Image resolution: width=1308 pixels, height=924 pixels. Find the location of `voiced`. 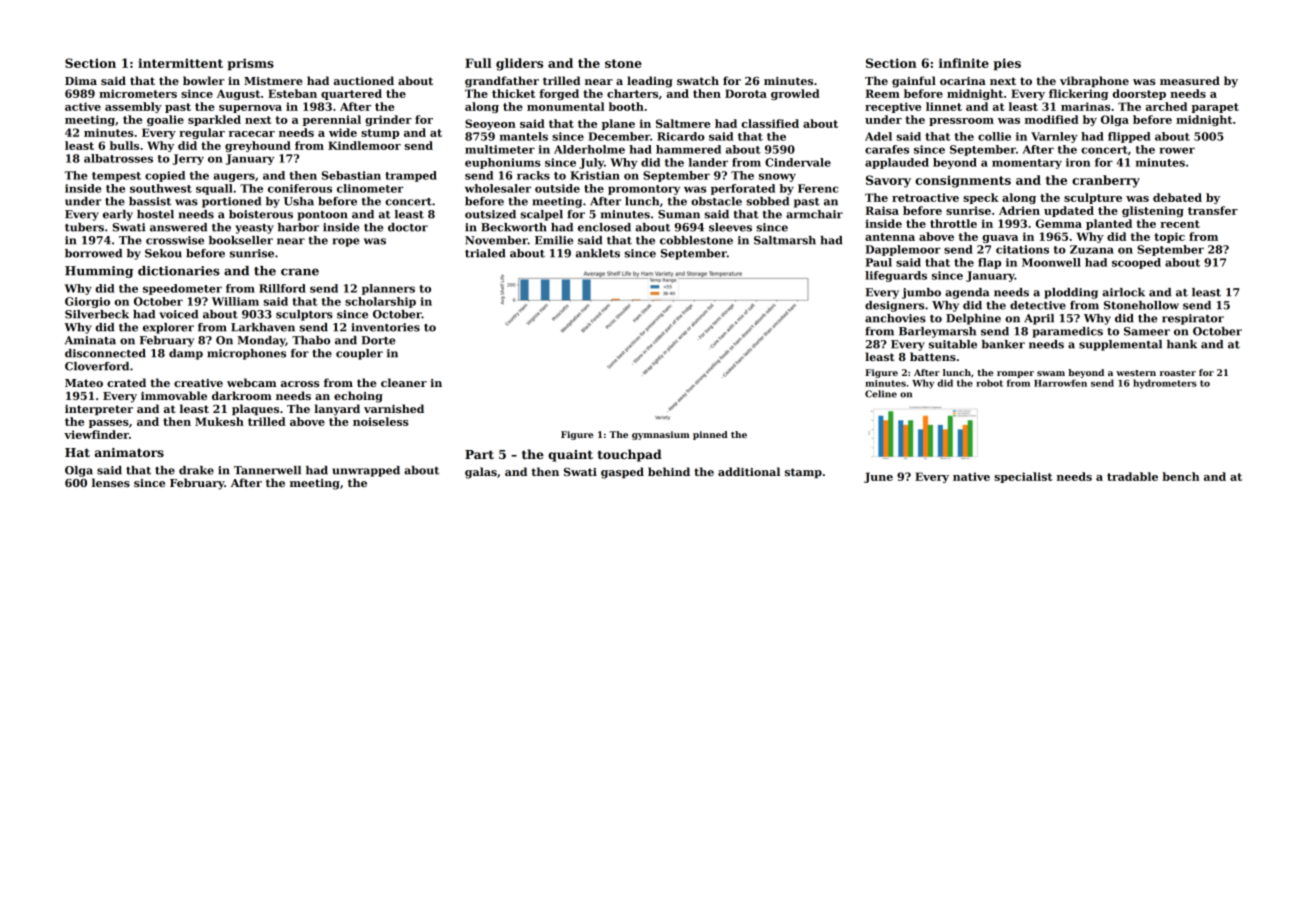

voiced is located at coordinates (178, 314).
